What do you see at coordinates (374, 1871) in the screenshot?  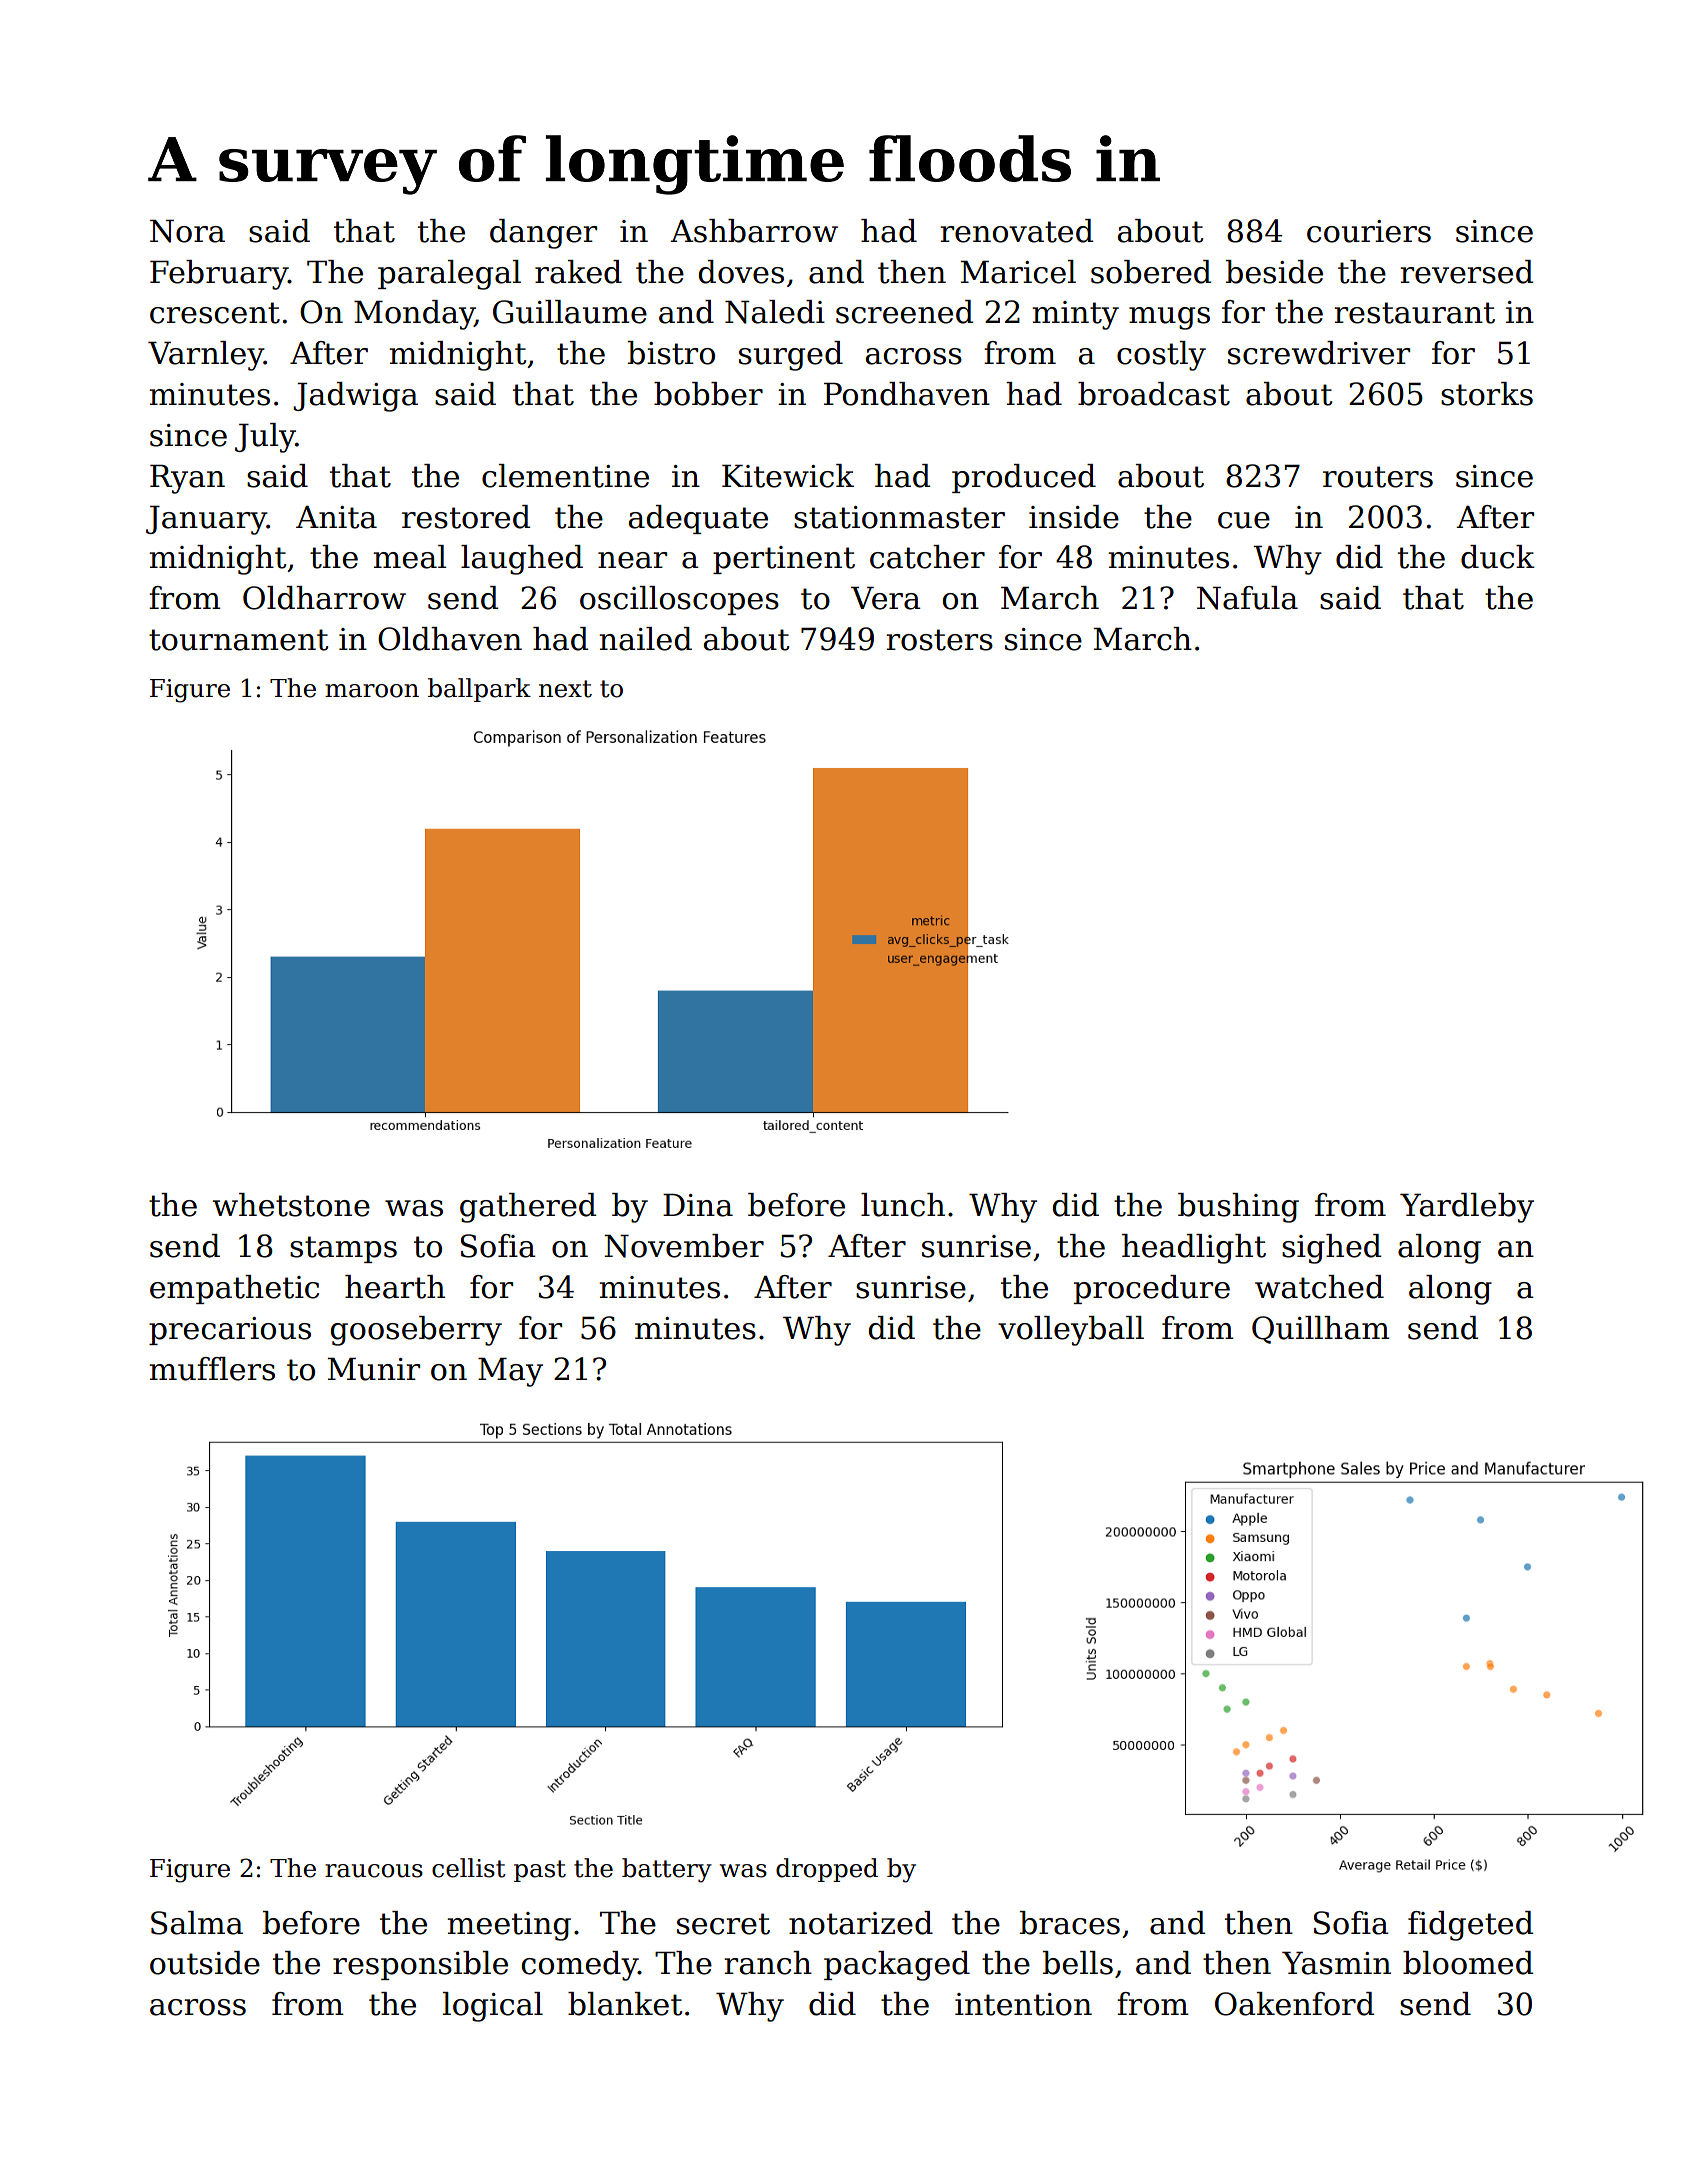 I see `raucous` at bounding box center [374, 1871].
